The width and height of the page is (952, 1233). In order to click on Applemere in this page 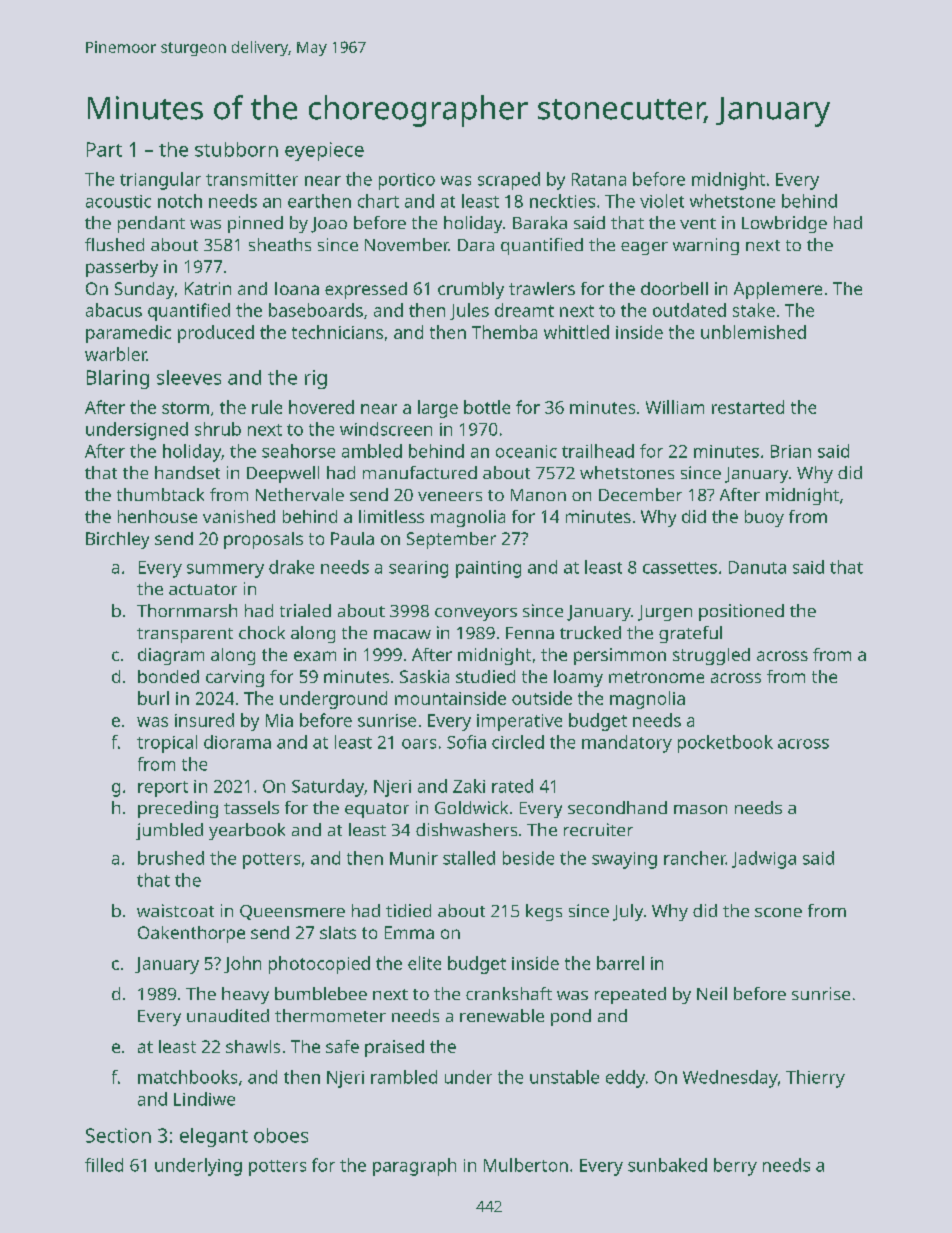, I will do `click(778, 290)`.
